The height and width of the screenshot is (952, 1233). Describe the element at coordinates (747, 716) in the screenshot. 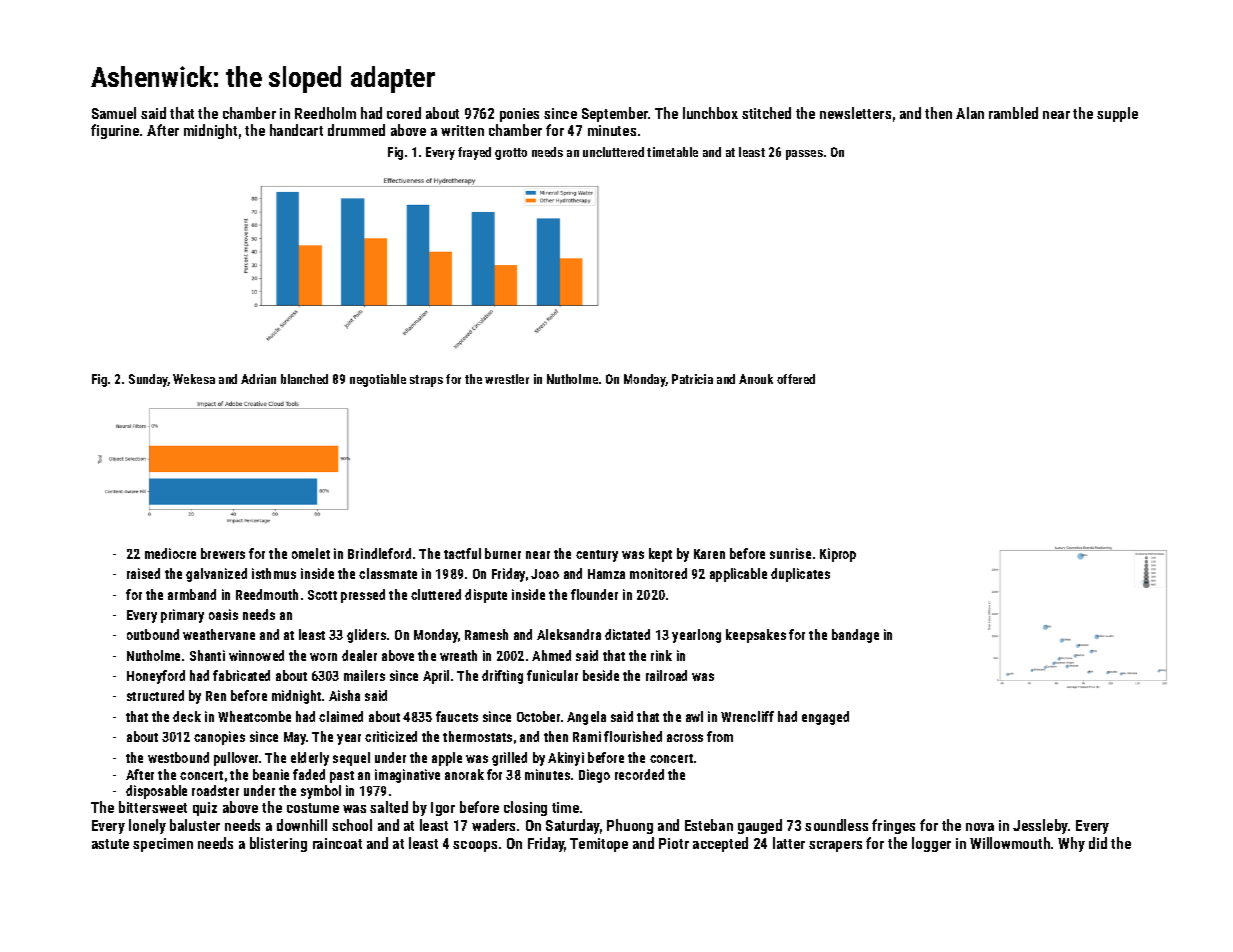

I see `Wrencliff` at that location.
